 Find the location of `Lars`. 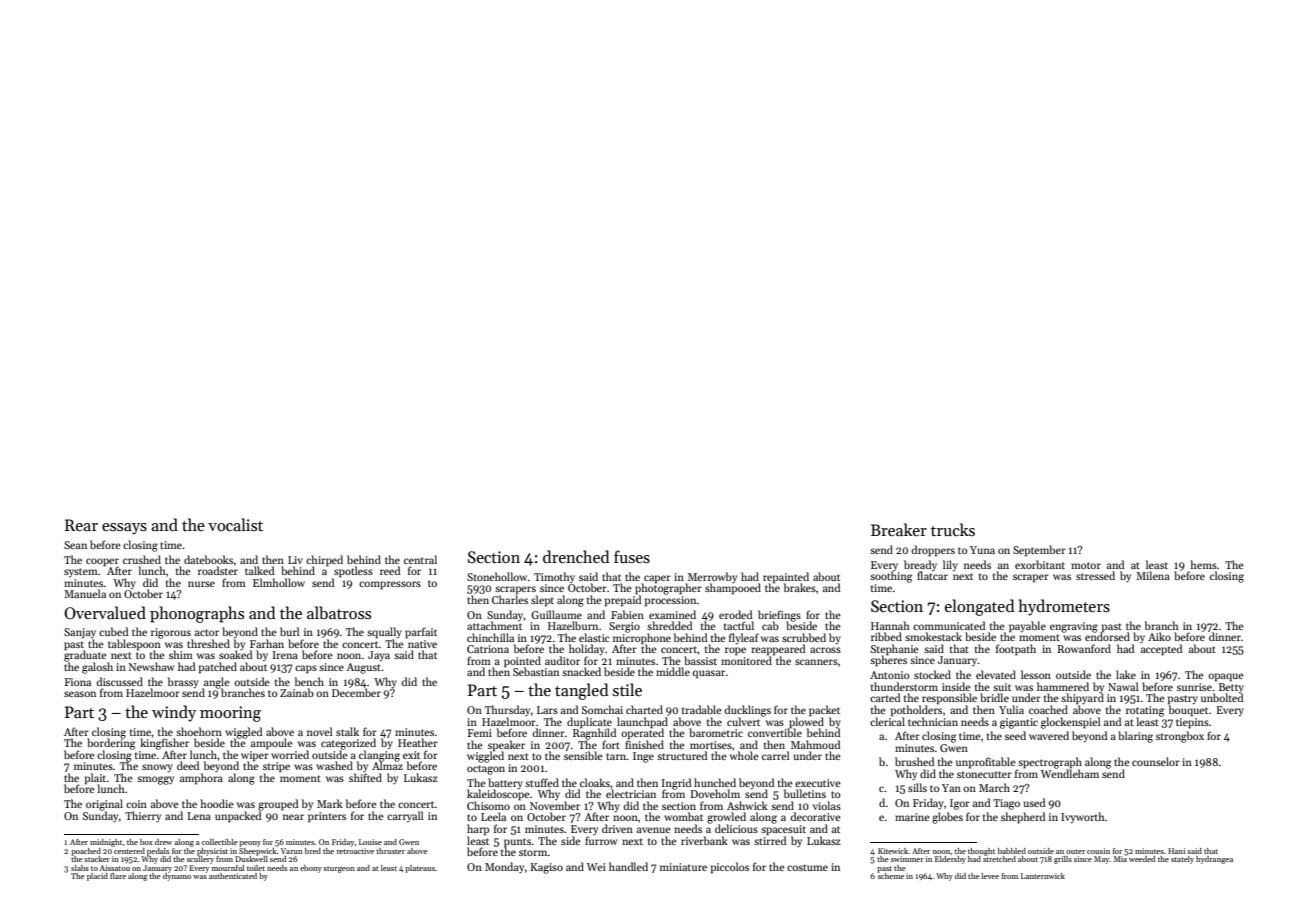

Lars is located at coordinates (547, 710).
